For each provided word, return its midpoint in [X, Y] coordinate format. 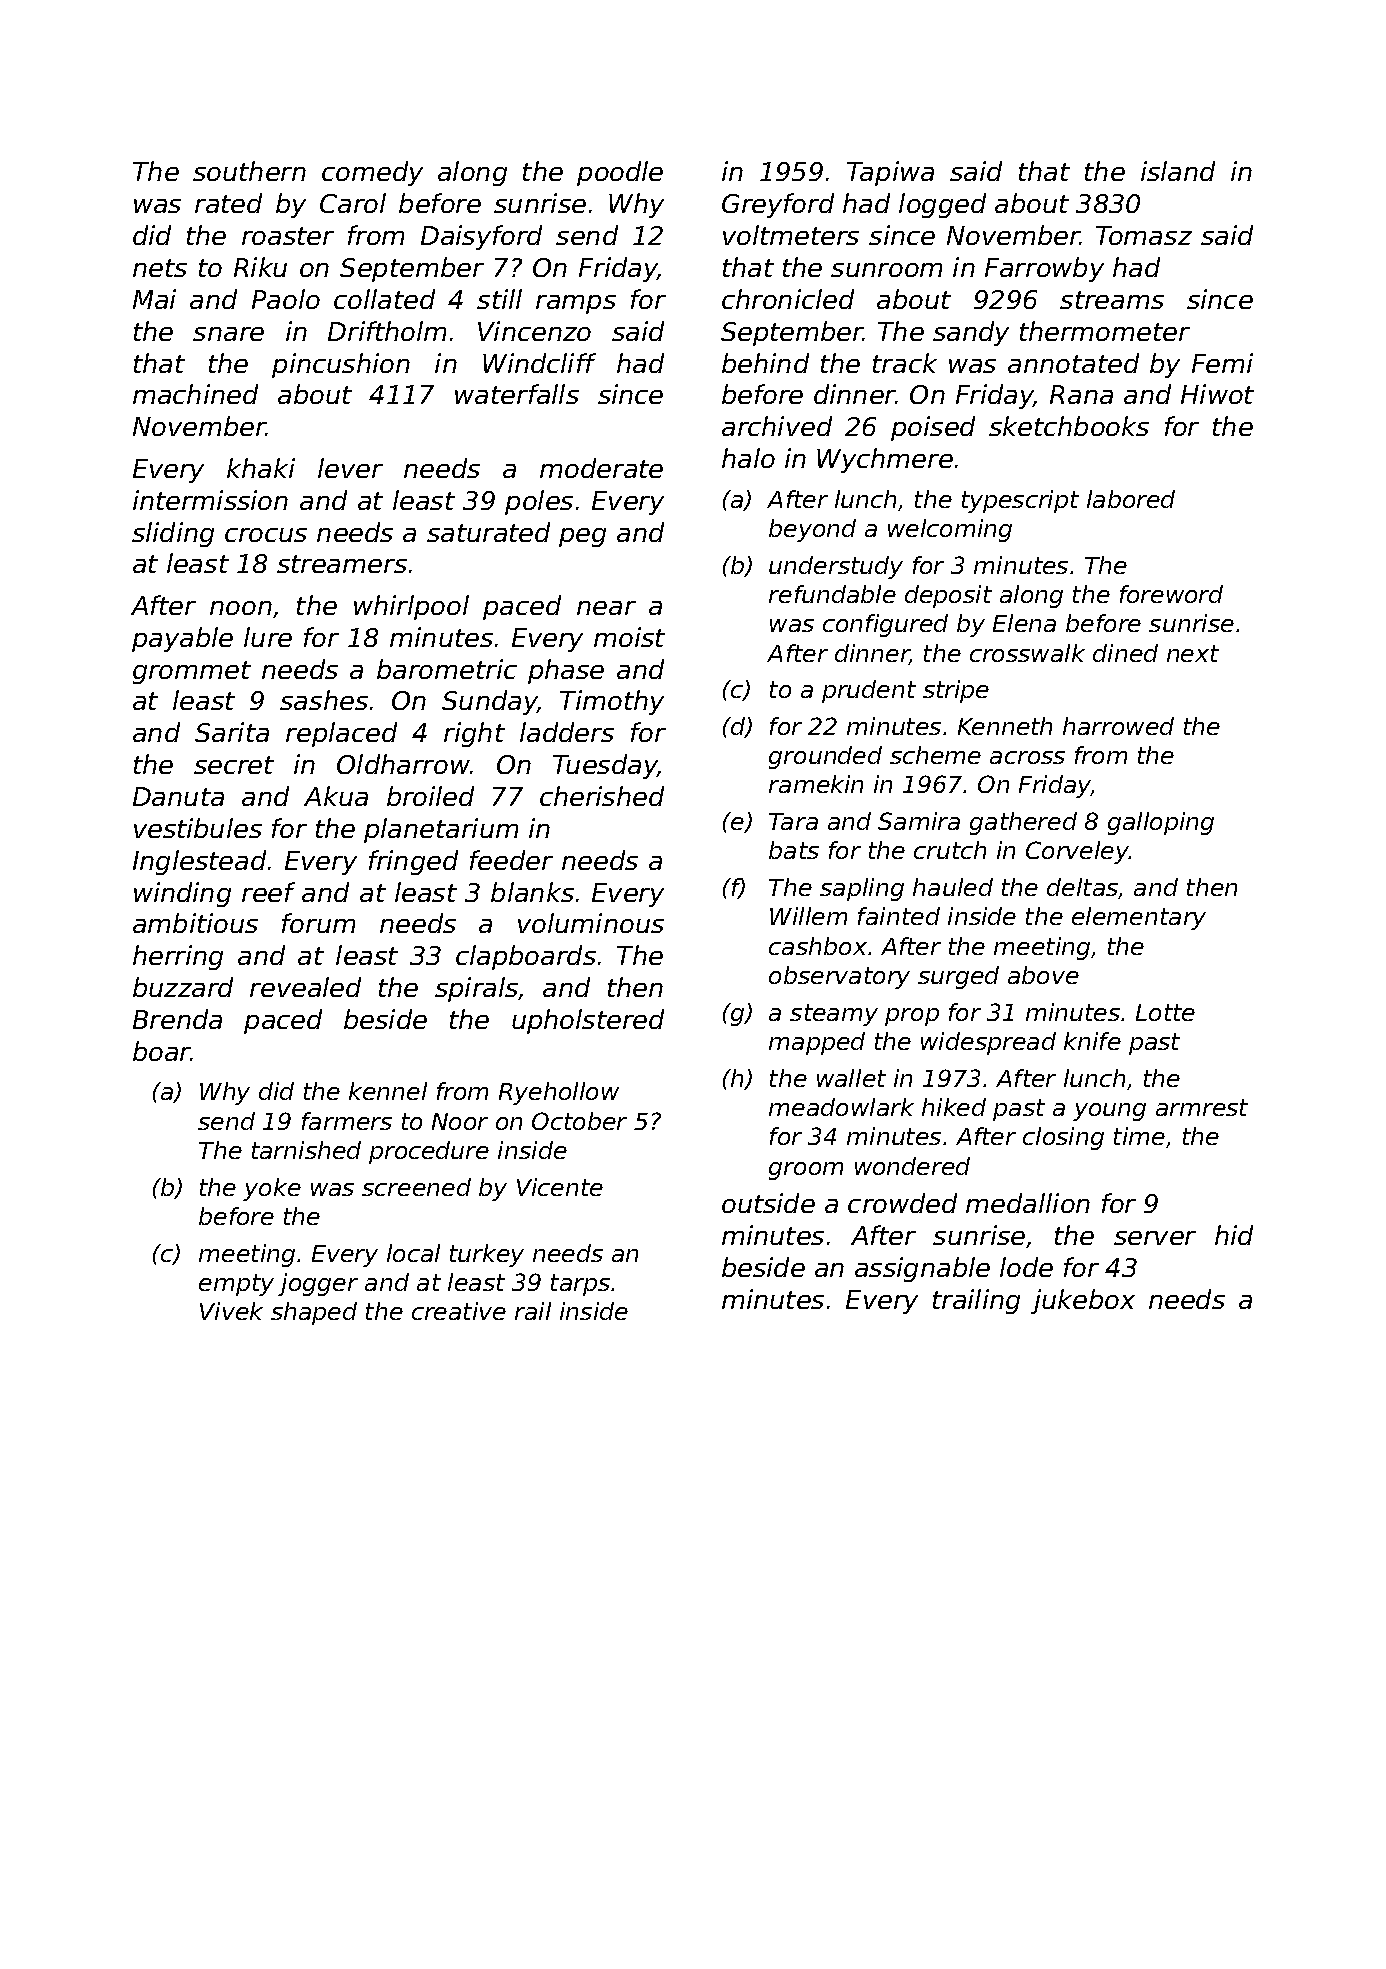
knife [1092, 1041]
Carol [353, 203]
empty [236, 1285]
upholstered [588, 1021]
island [1178, 171]
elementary [1139, 918]
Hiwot [1217, 394]
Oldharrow [403, 764]
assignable [922, 1269]
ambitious [195, 923]
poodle [620, 173]
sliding [173, 534]
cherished [602, 796]
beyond [812, 530]
